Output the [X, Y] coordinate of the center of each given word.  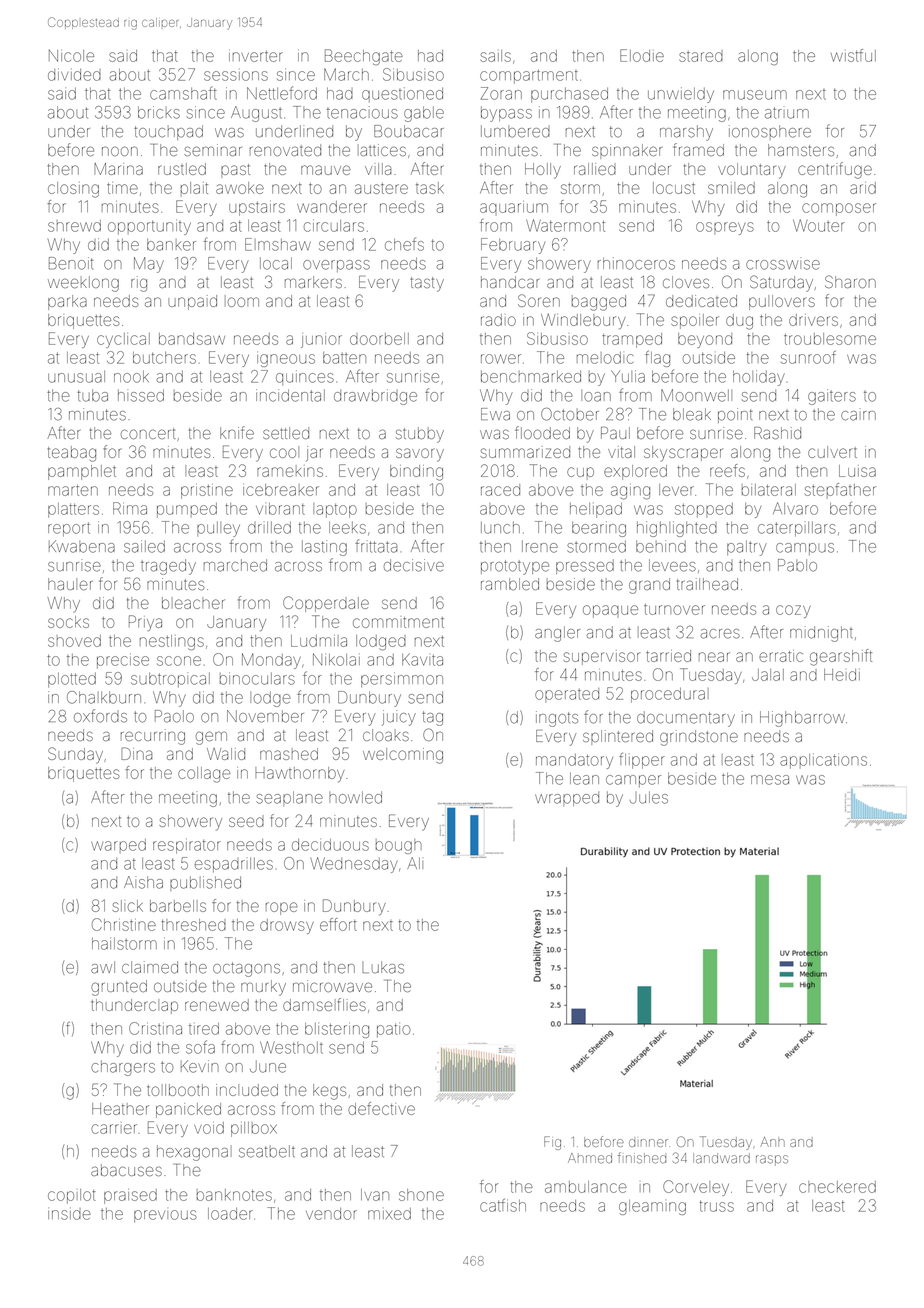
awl [103, 967]
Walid [226, 754]
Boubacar [409, 131]
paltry [747, 548]
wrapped [567, 799]
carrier [114, 1129]
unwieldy [681, 95]
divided [74, 74]
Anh [772, 1142]
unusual [76, 377]
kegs [329, 1092]
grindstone [699, 738]
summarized [525, 452]
